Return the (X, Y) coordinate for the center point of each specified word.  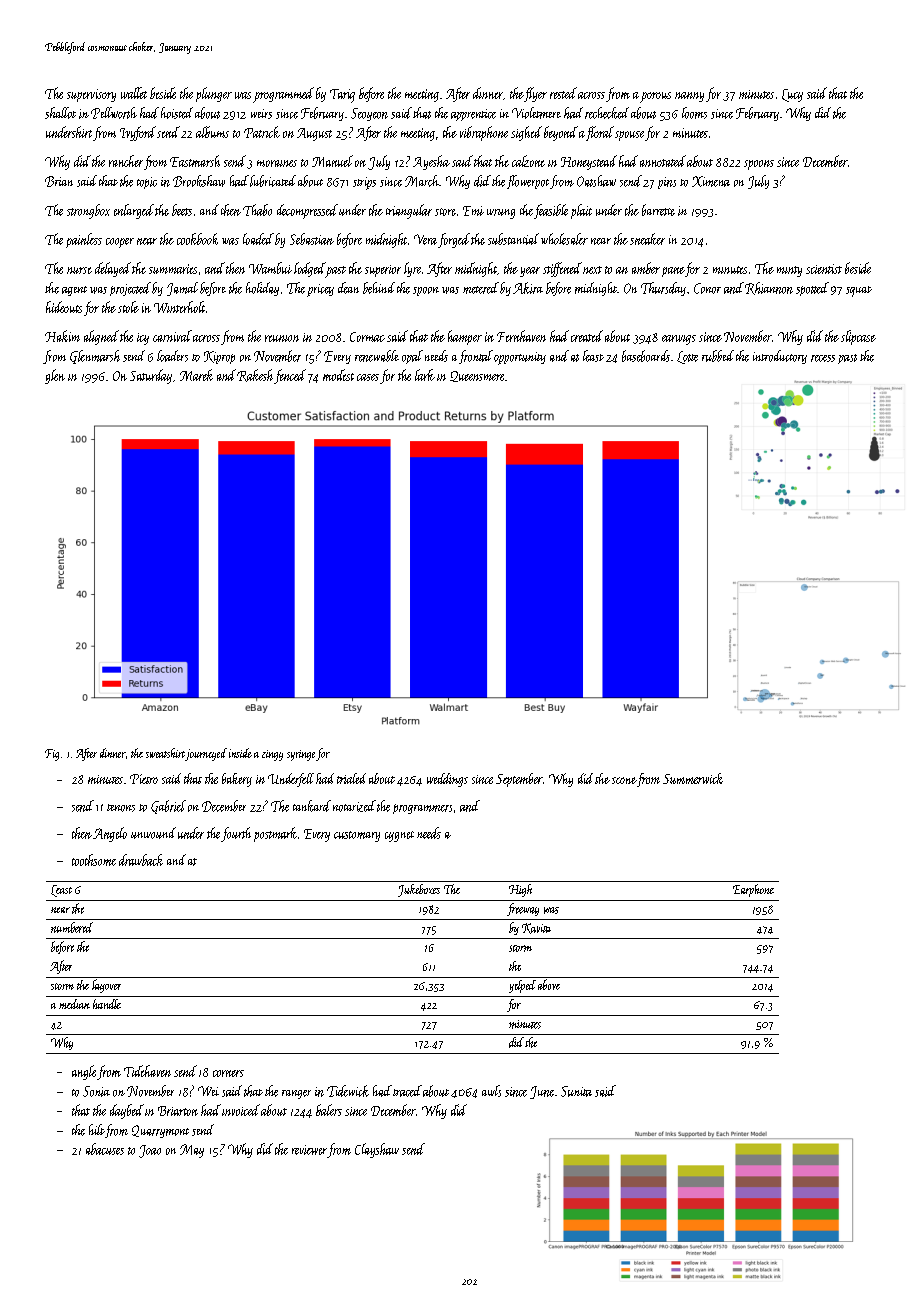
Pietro (144, 779)
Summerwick (693, 778)
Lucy (792, 95)
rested (563, 93)
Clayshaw (377, 1150)
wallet (134, 93)
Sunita (576, 1091)
